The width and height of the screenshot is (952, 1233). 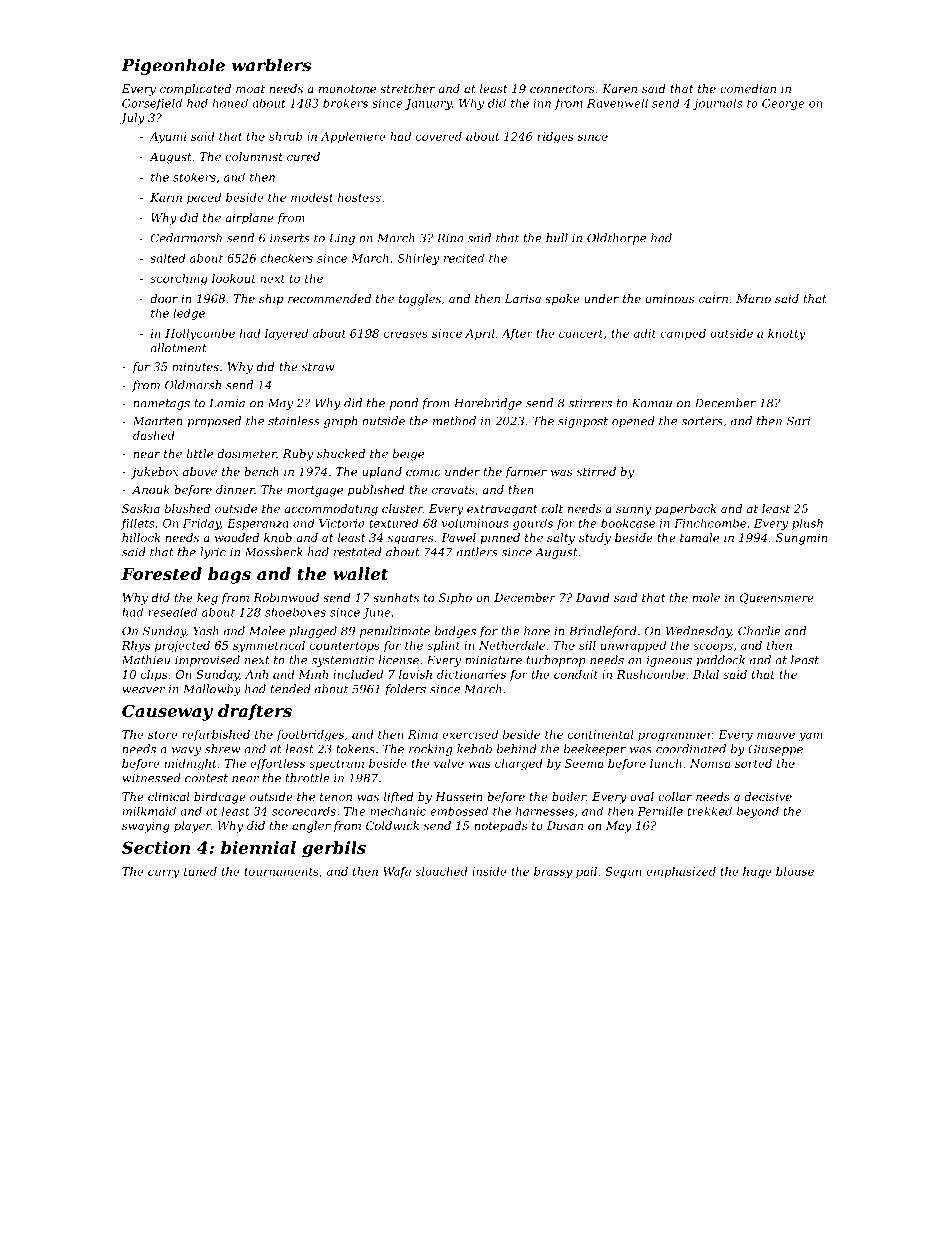 What do you see at coordinates (187, 508) in the screenshot?
I see `blushed` at bounding box center [187, 508].
